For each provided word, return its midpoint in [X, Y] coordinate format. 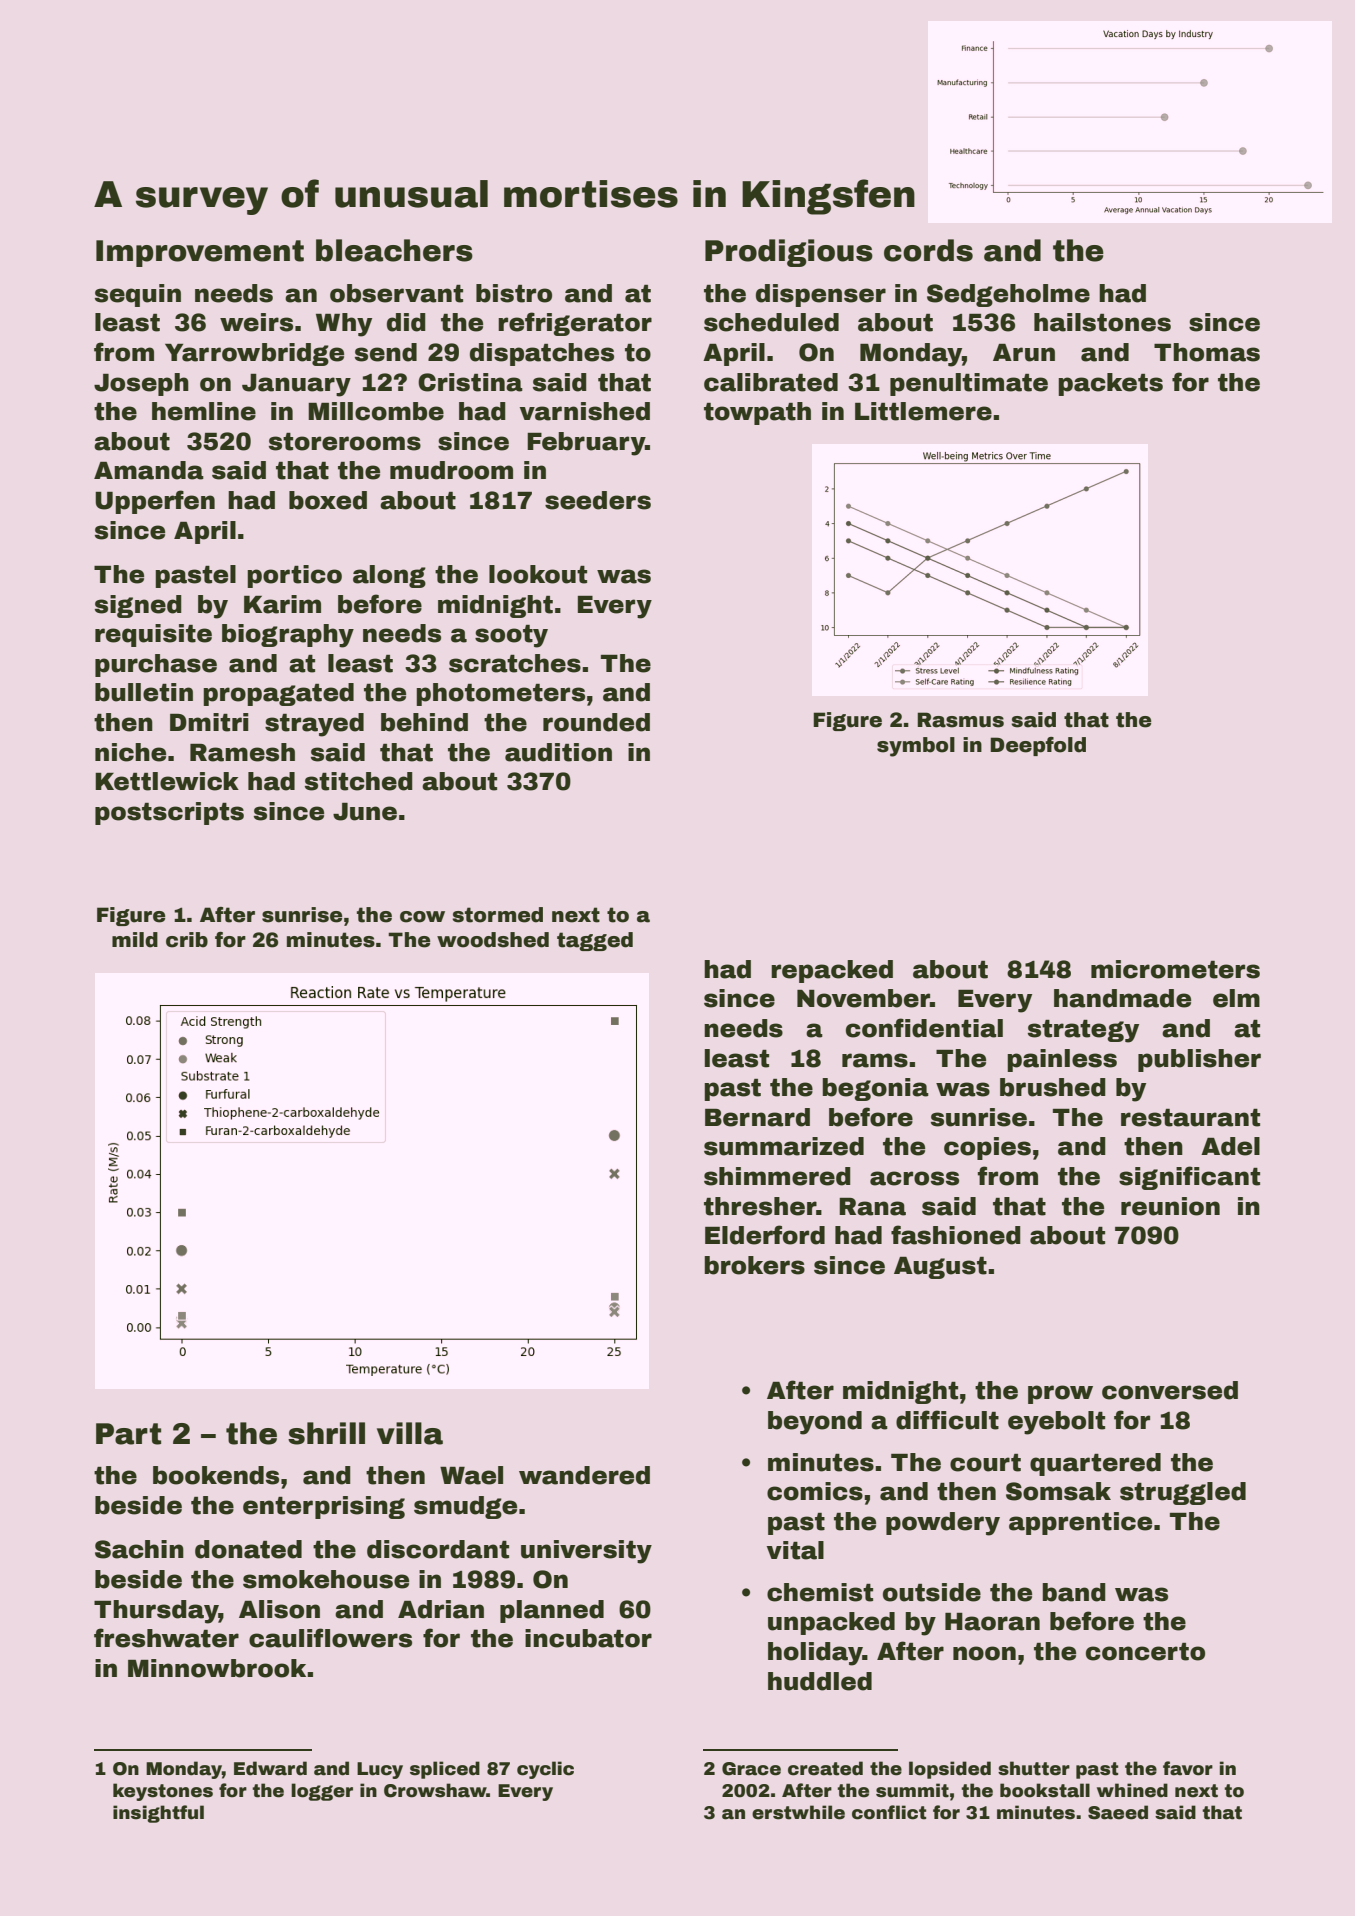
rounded [596, 722]
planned [552, 1611]
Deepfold [1038, 746]
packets [1110, 384]
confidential [924, 1028]
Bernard [757, 1117]
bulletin [144, 692]
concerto [1145, 1652]
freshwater [166, 1638]
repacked [832, 971]
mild [135, 940]
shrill [326, 1433]
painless [1062, 1060]
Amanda [149, 470]
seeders [598, 500]
